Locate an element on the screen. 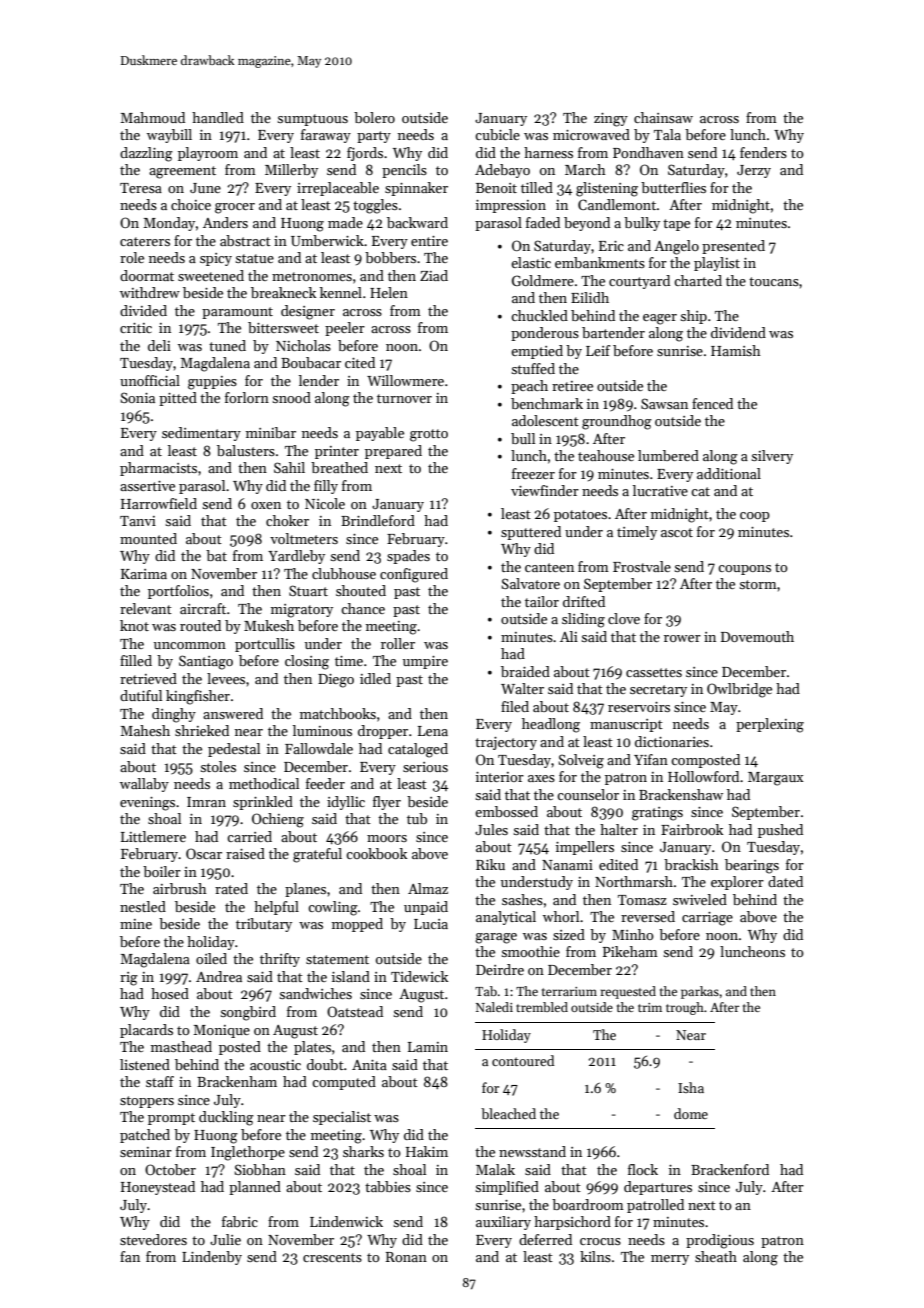 This screenshot has height=1308, width=924. tuned is located at coordinates (227, 345).
